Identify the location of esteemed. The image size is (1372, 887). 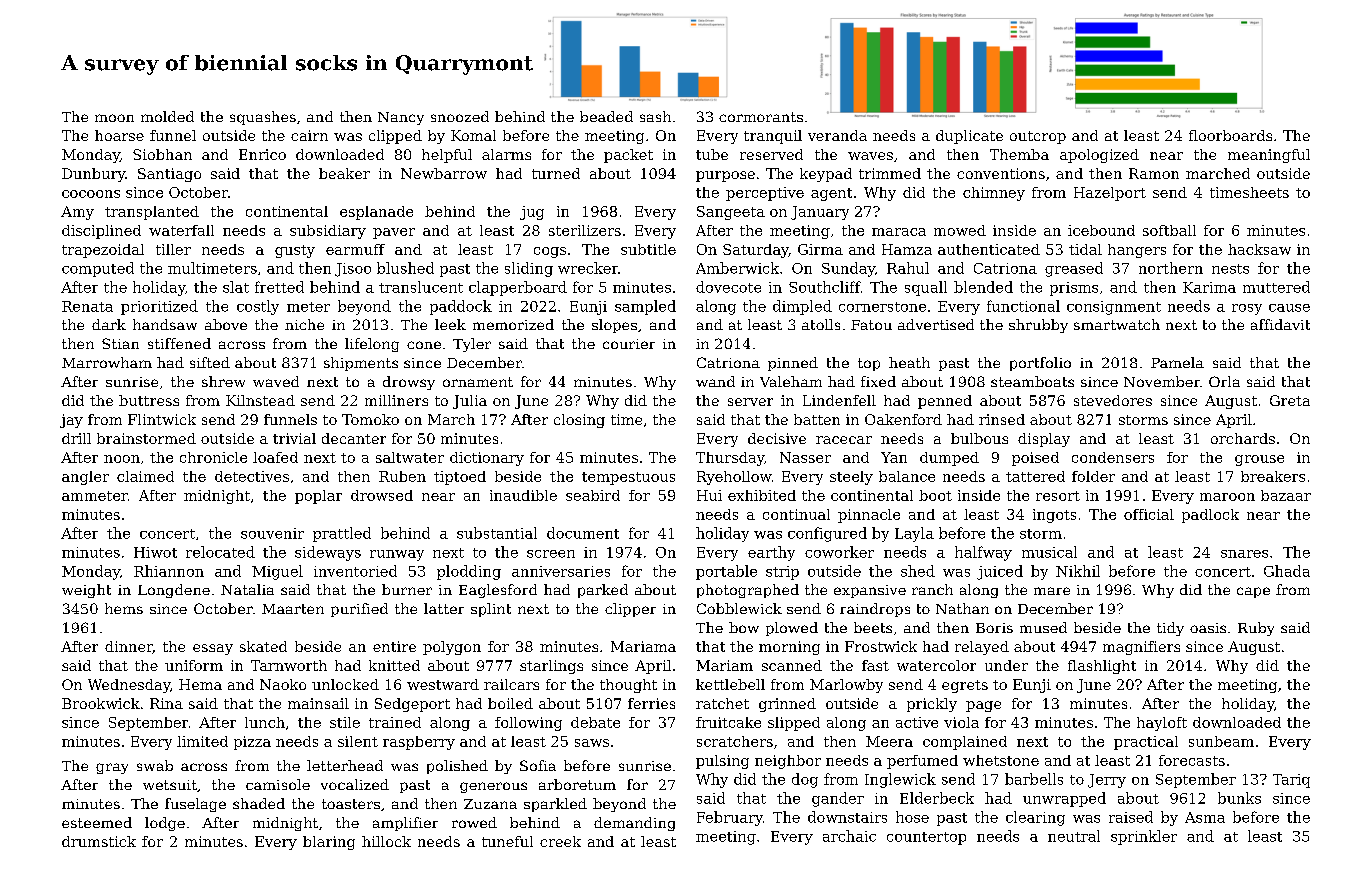
(97, 822).
